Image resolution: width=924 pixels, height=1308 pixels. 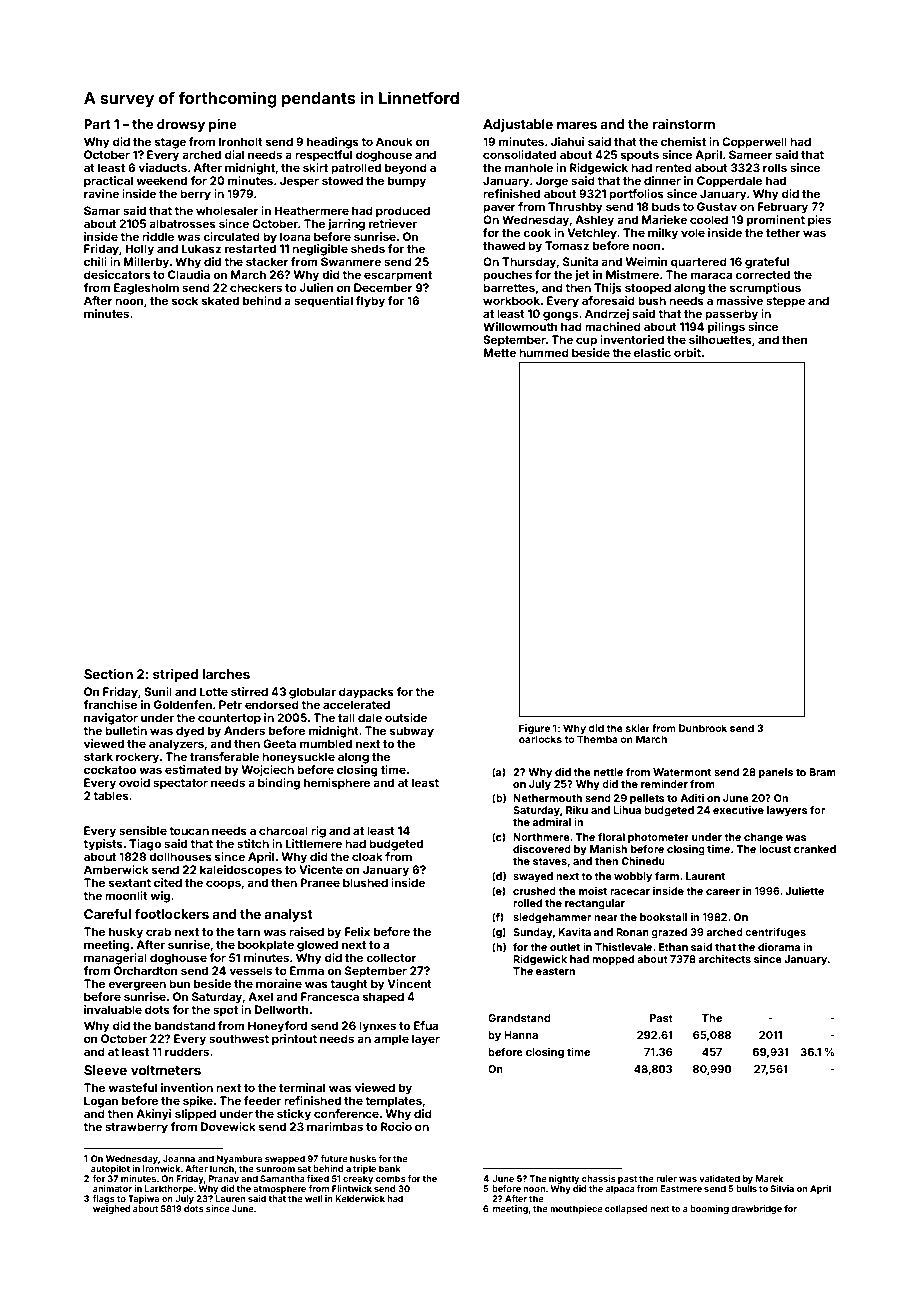 What do you see at coordinates (226, 674) in the page?
I see `larches` at bounding box center [226, 674].
